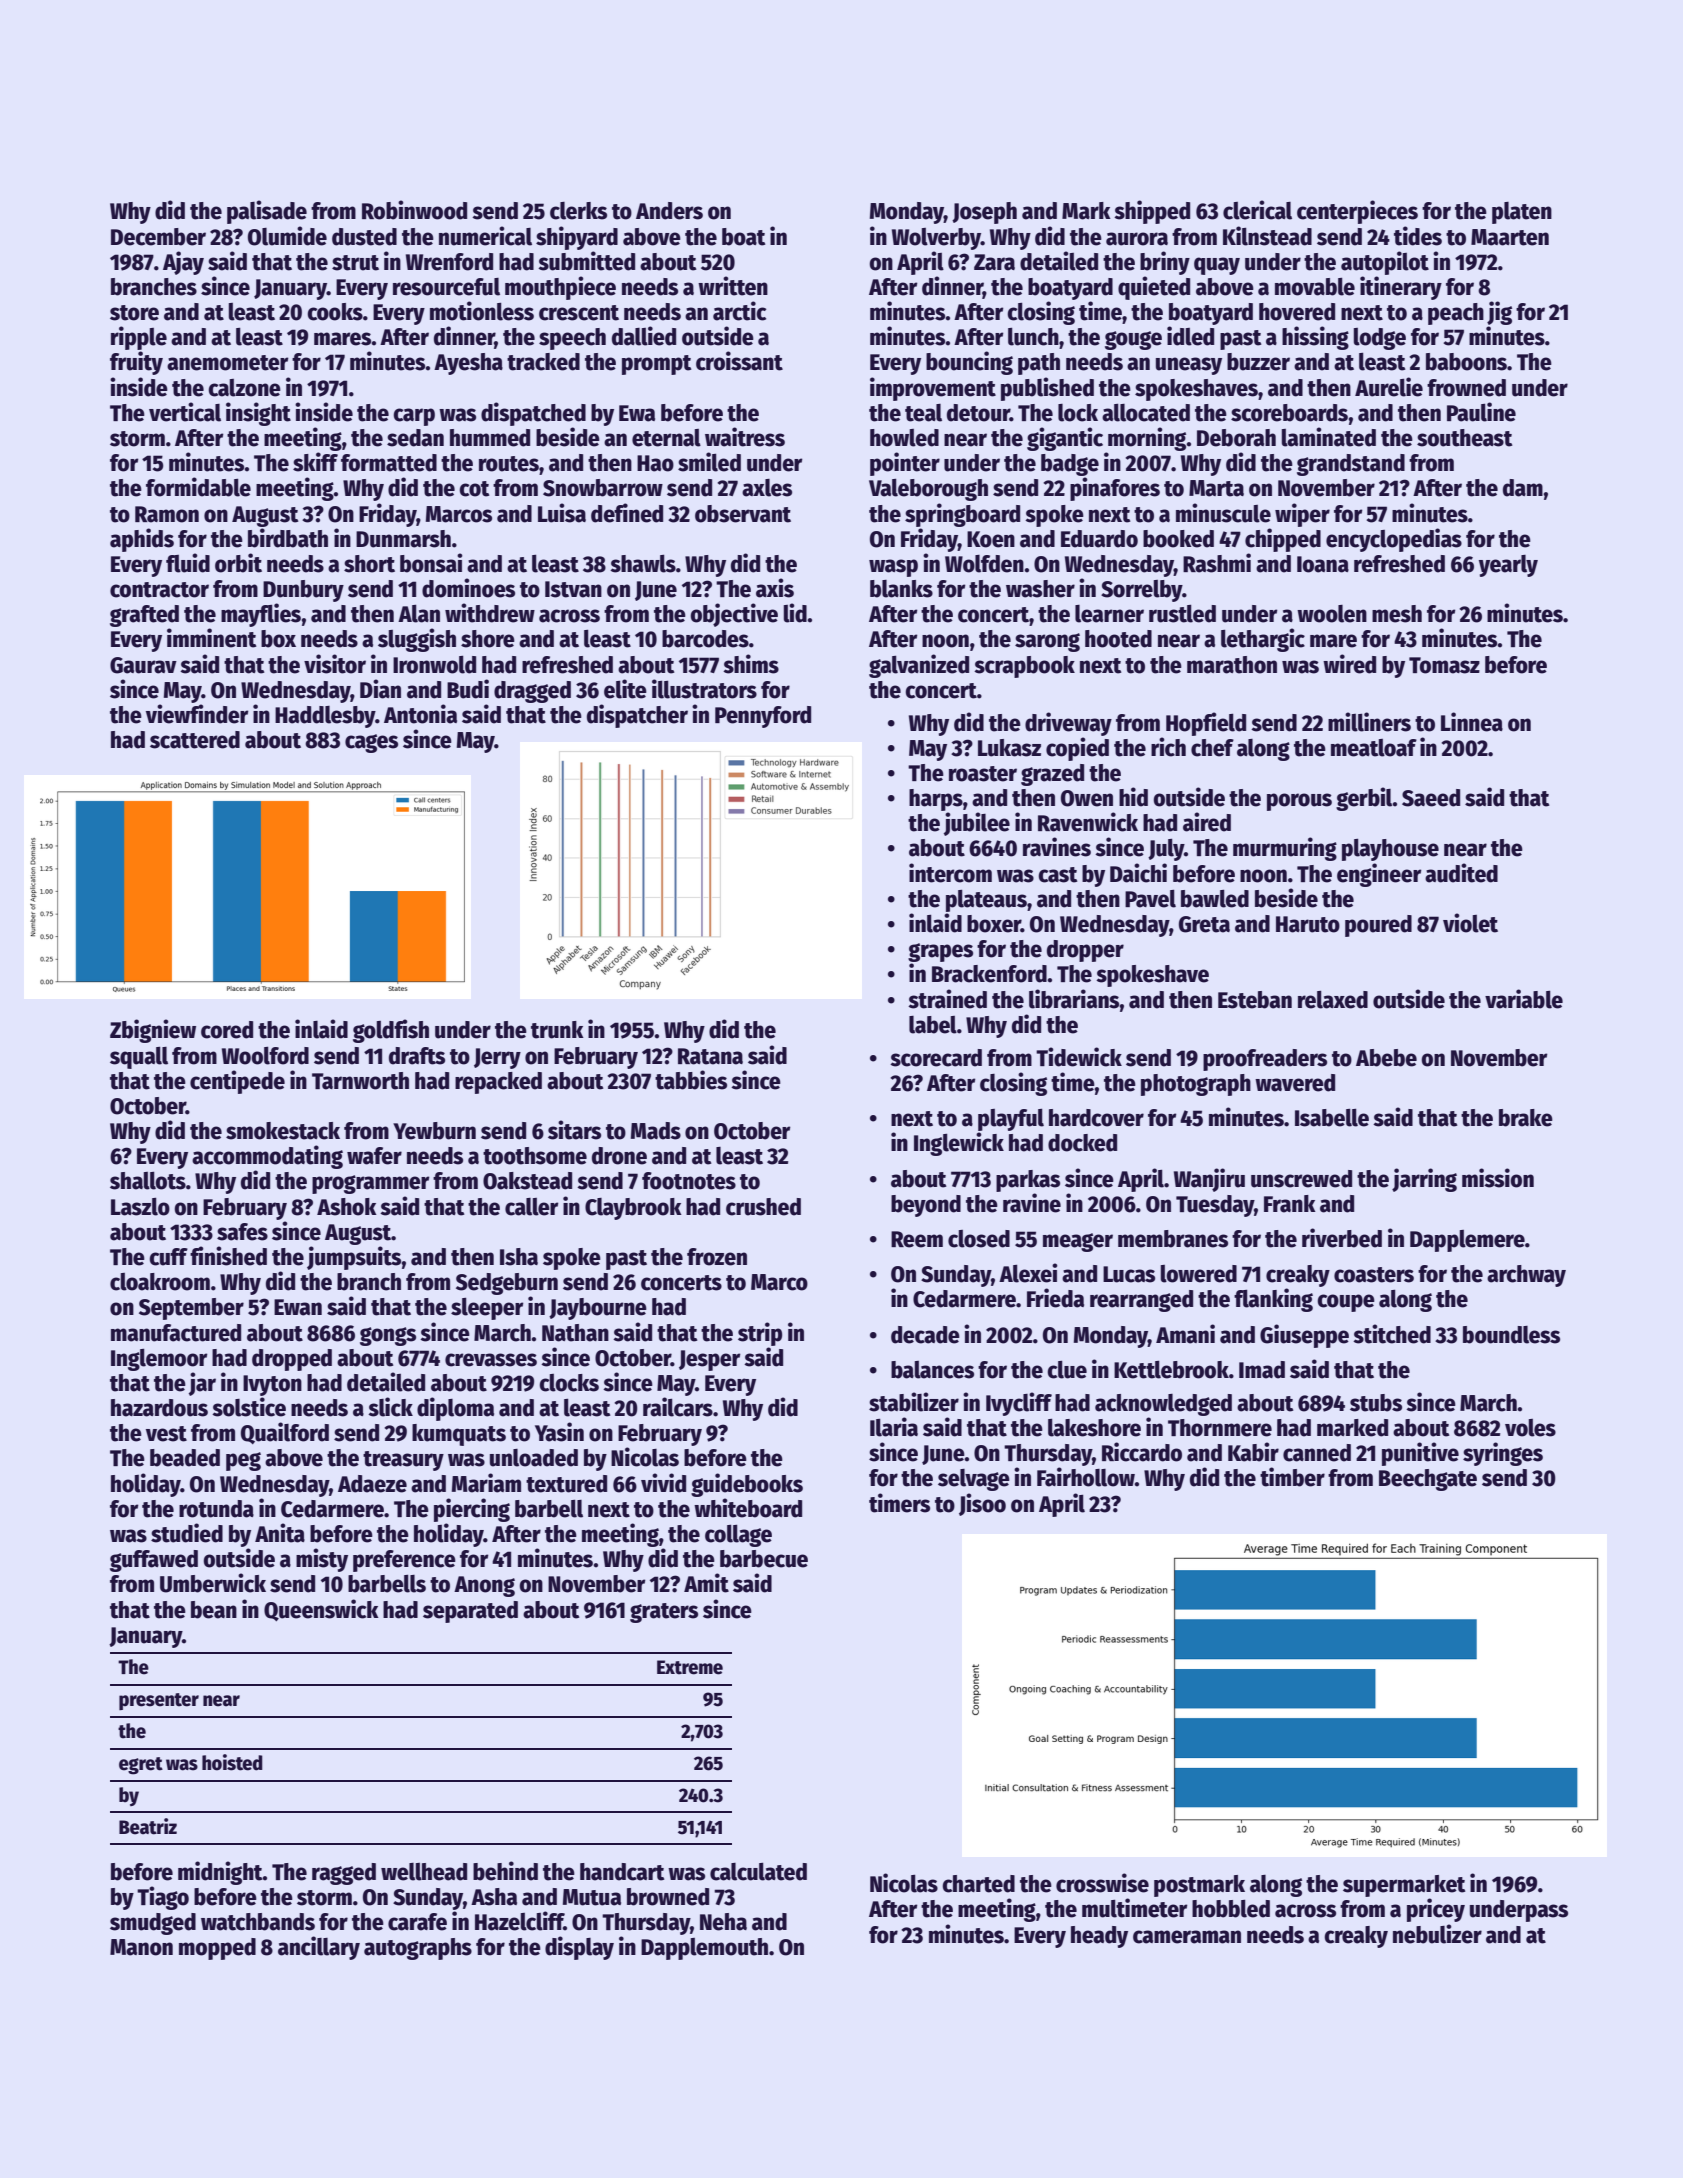 The width and height of the screenshot is (1683, 2178). I want to click on laminated, so click(1329, 437).
